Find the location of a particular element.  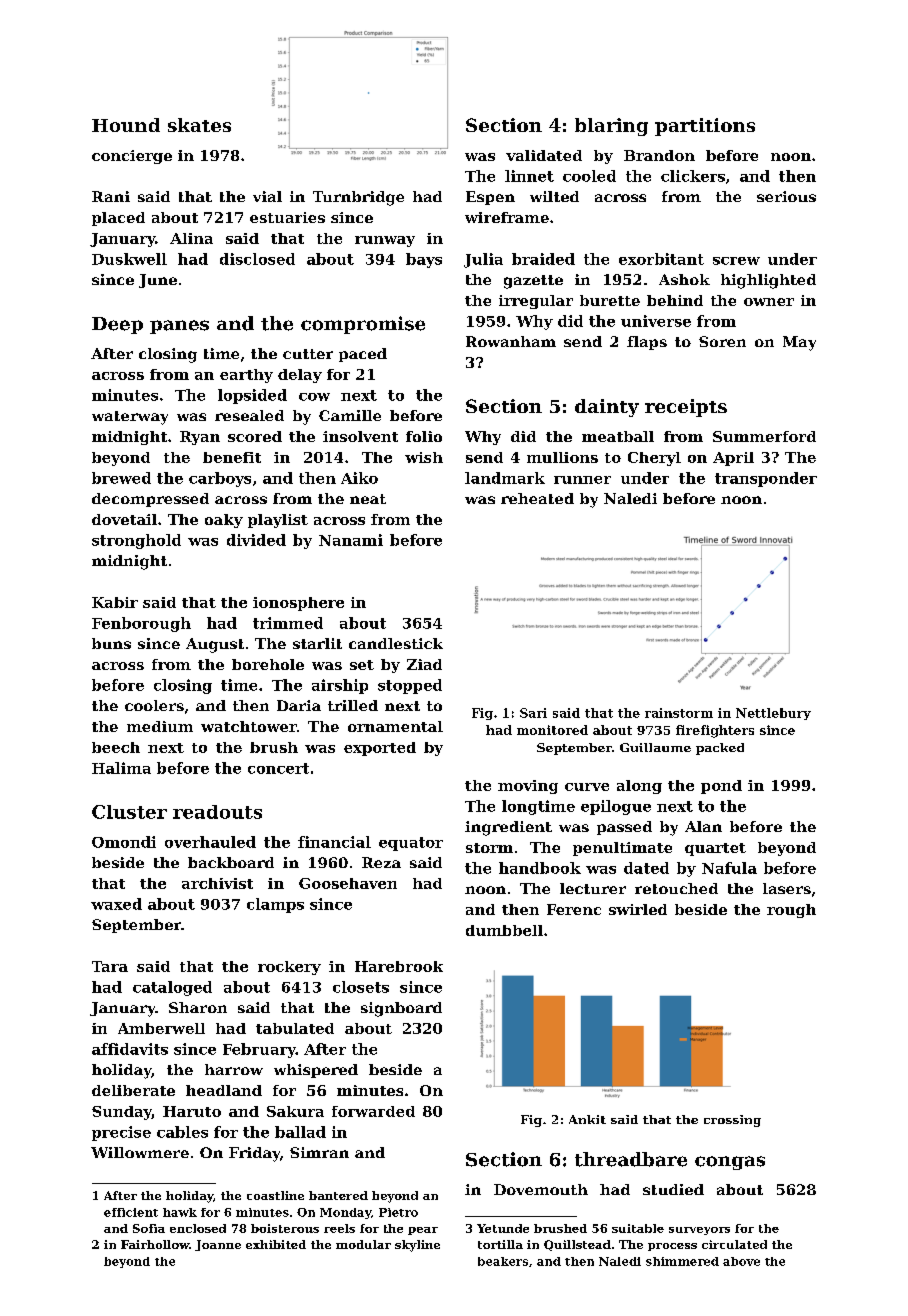

receipts is located at coordinates (686, 408).
